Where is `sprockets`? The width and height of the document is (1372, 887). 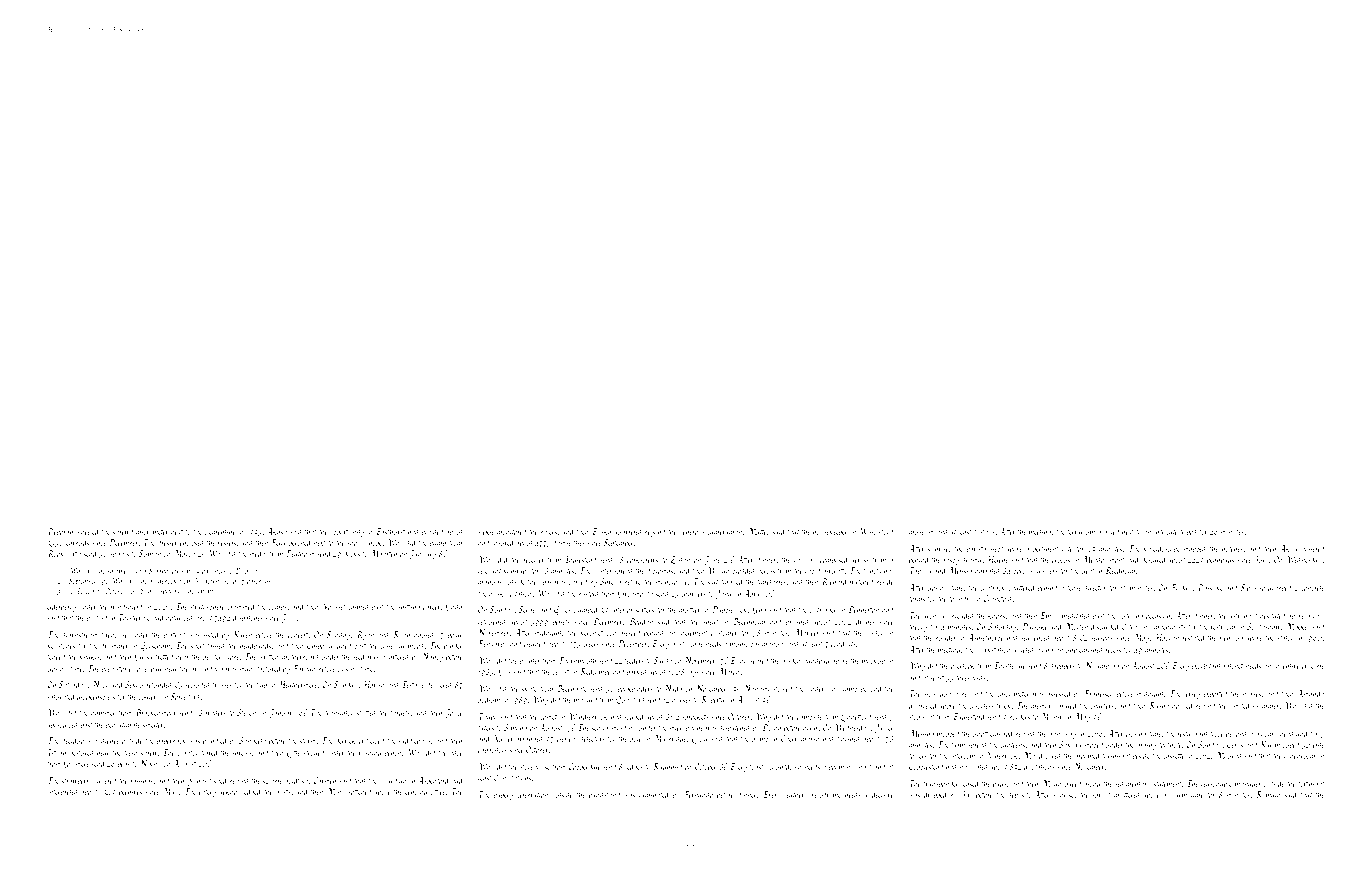
sprockets is located at coordinates (695, 717).
